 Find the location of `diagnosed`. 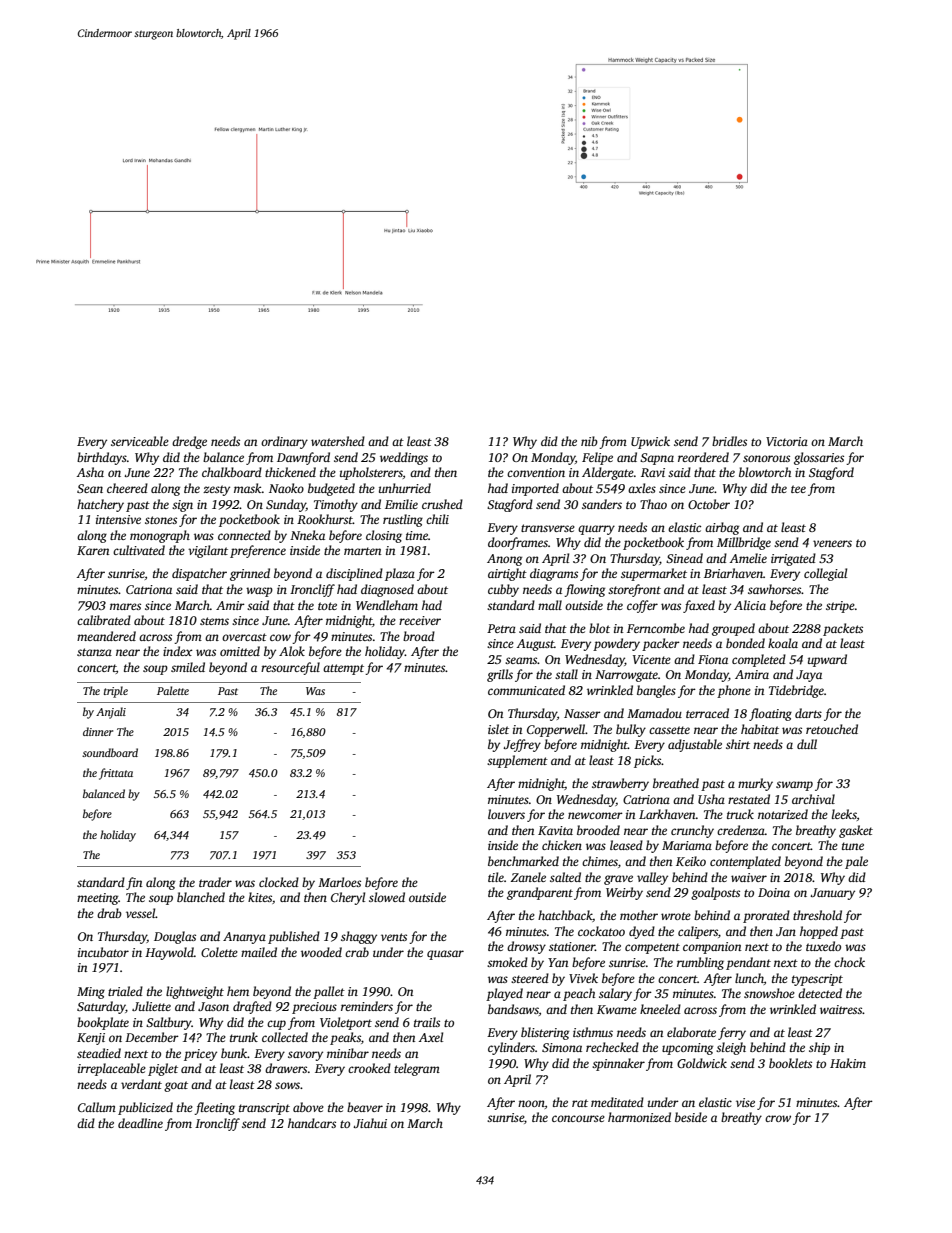

diagnosed is located at coordinates (387, 590).
